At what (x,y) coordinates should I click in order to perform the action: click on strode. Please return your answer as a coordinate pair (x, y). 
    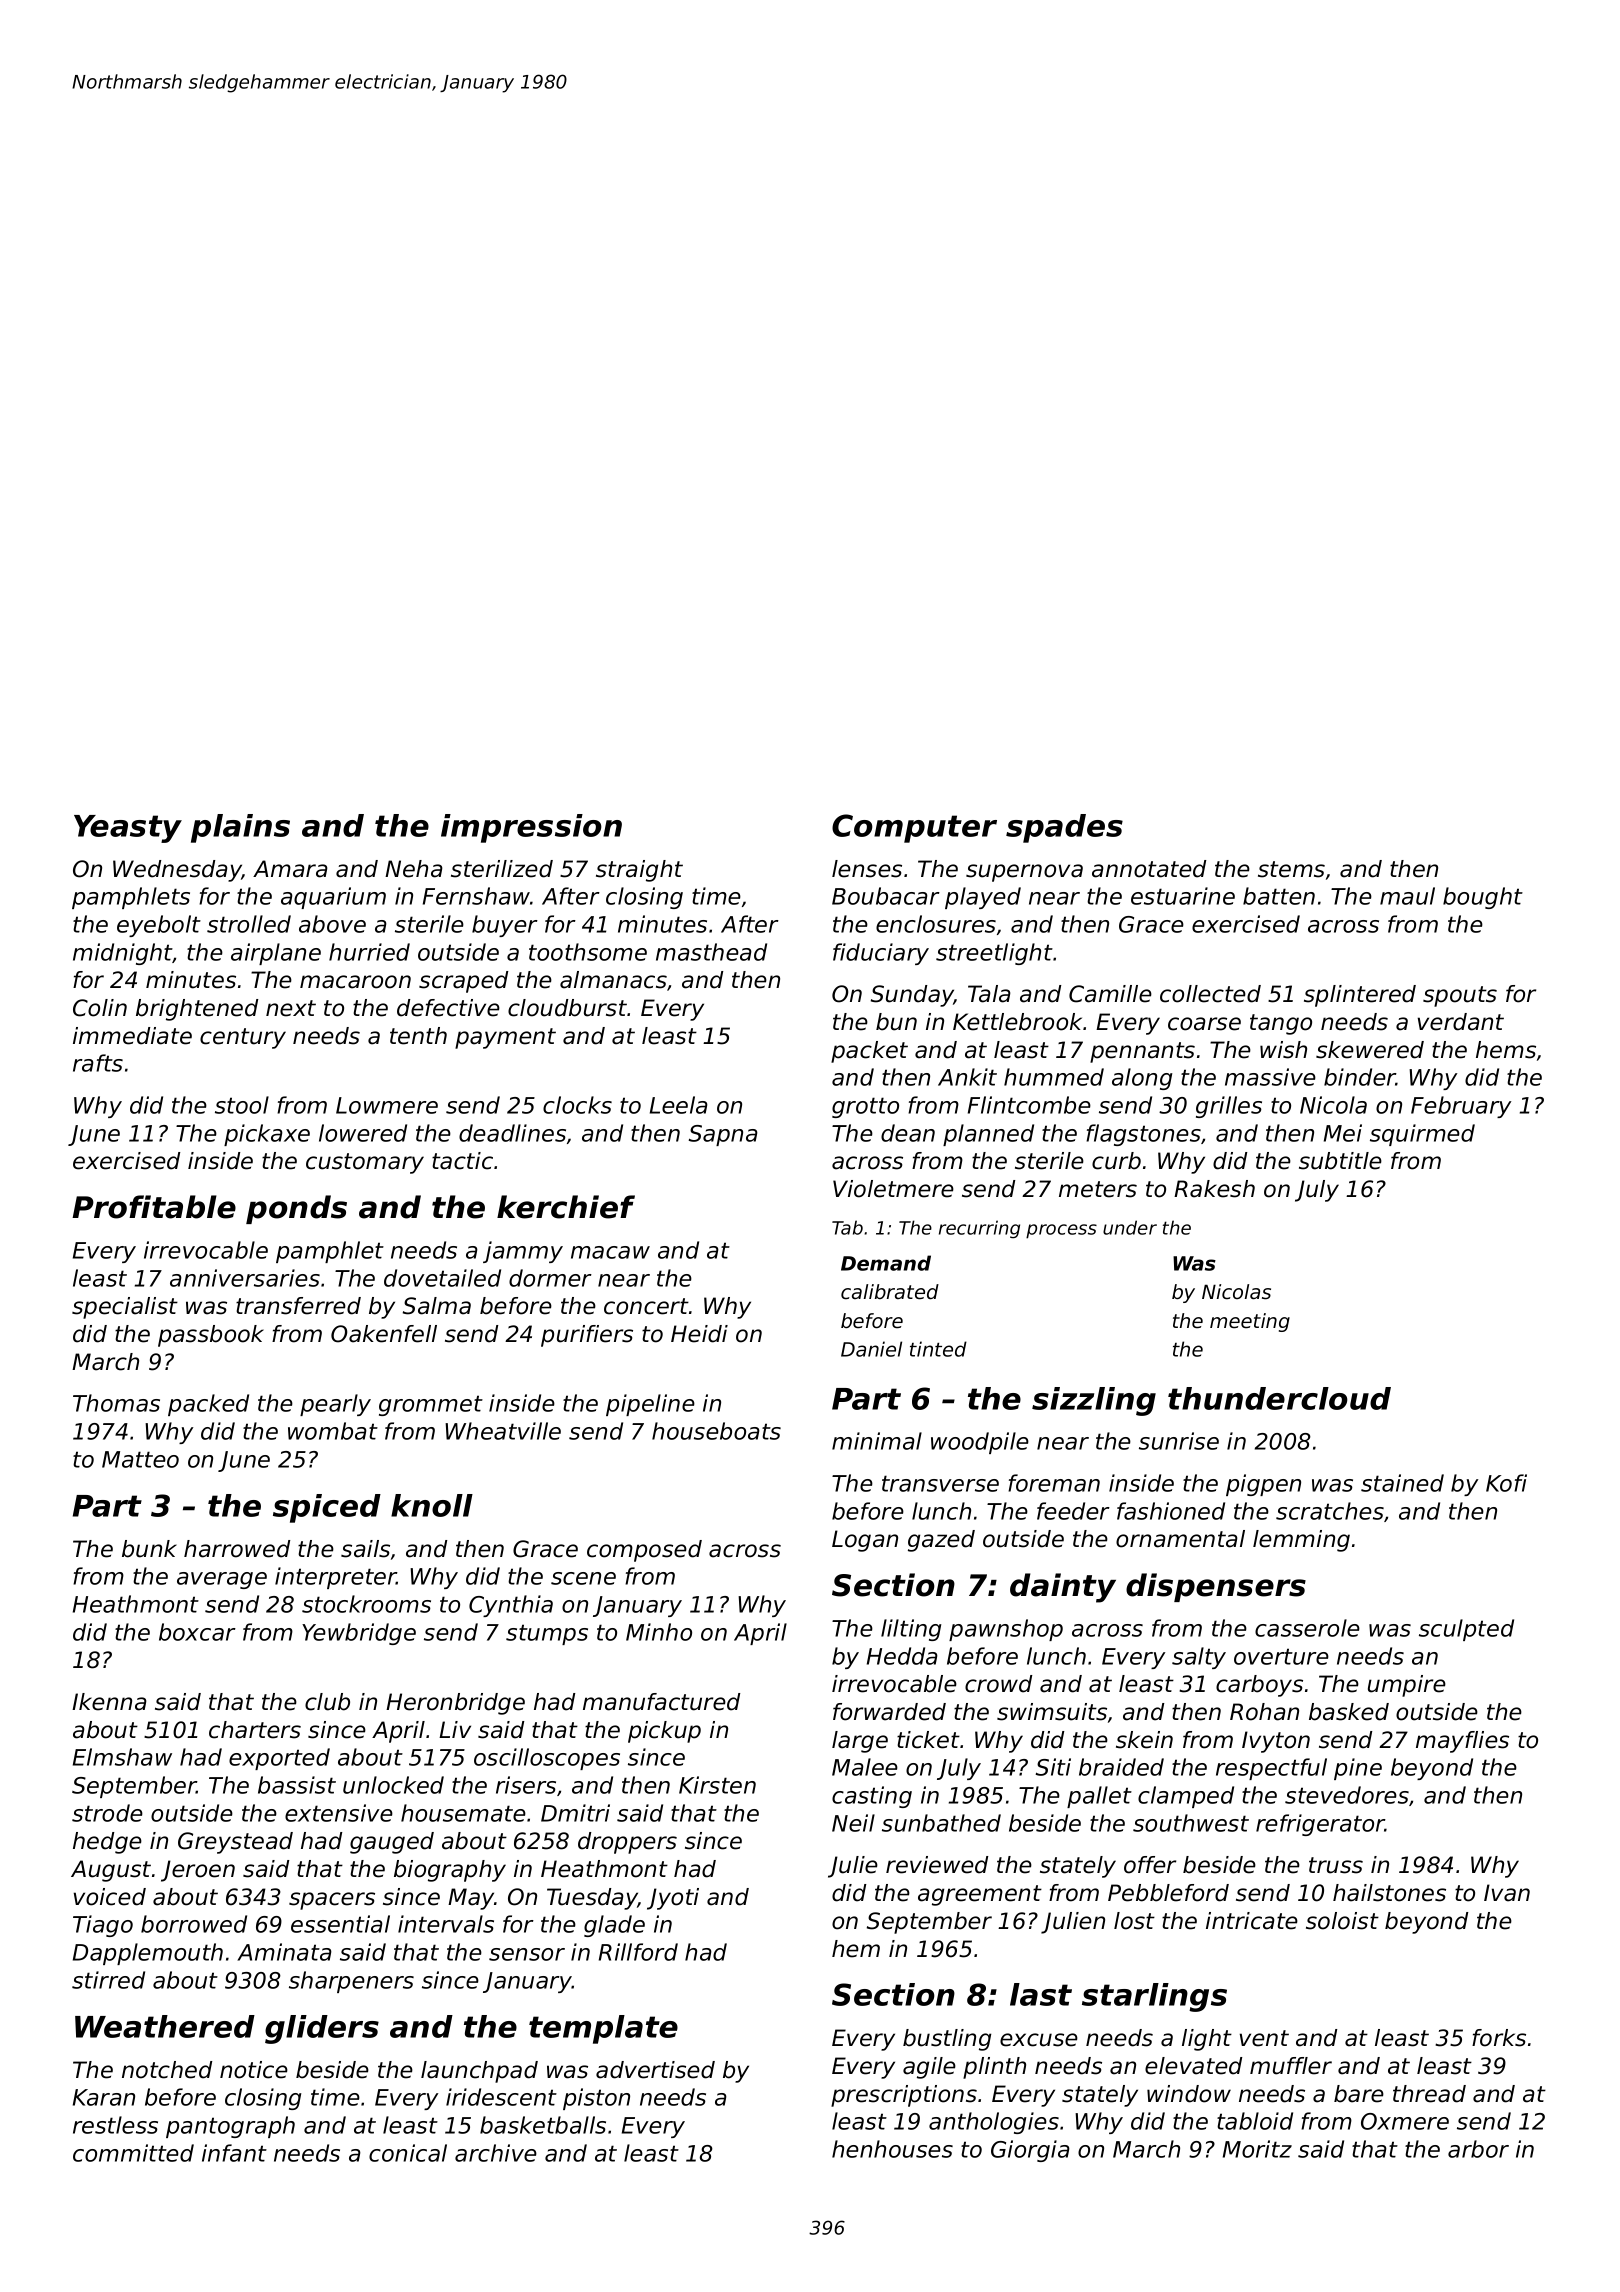
    Looking at the image, I should click on (107, 1813).
